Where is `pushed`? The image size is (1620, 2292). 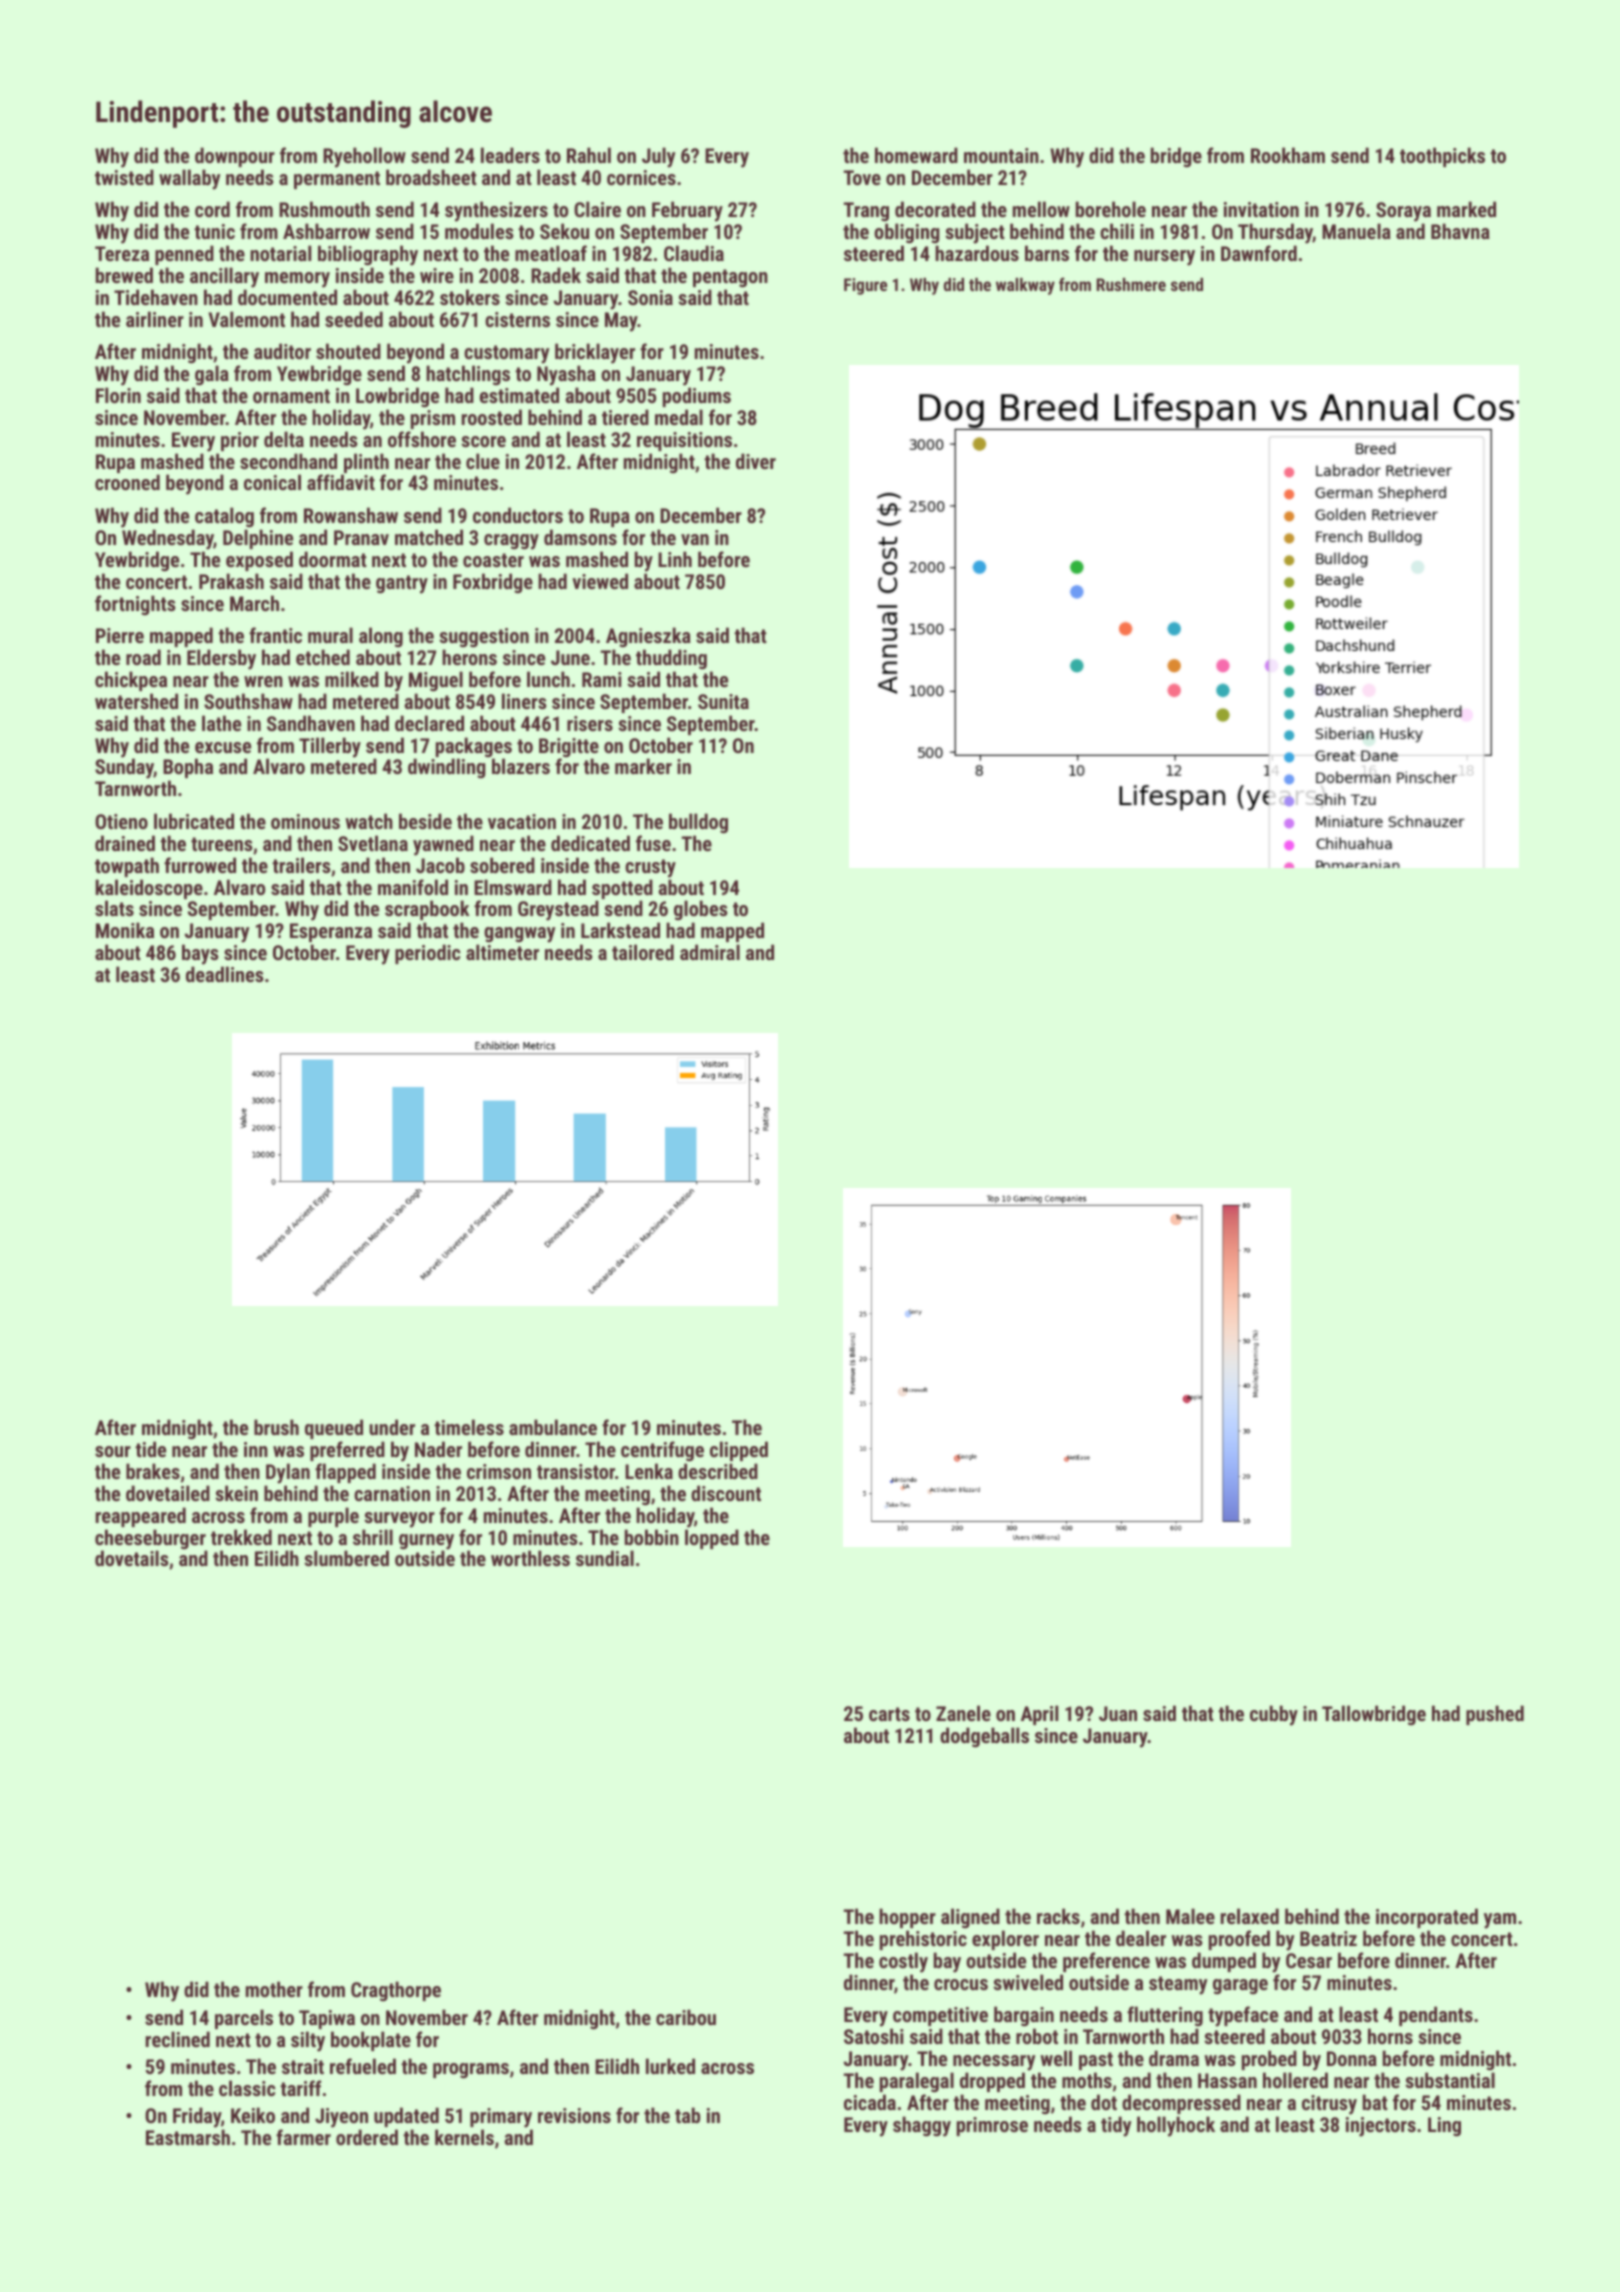
pushed is located at coordinates (1495, 1715).
